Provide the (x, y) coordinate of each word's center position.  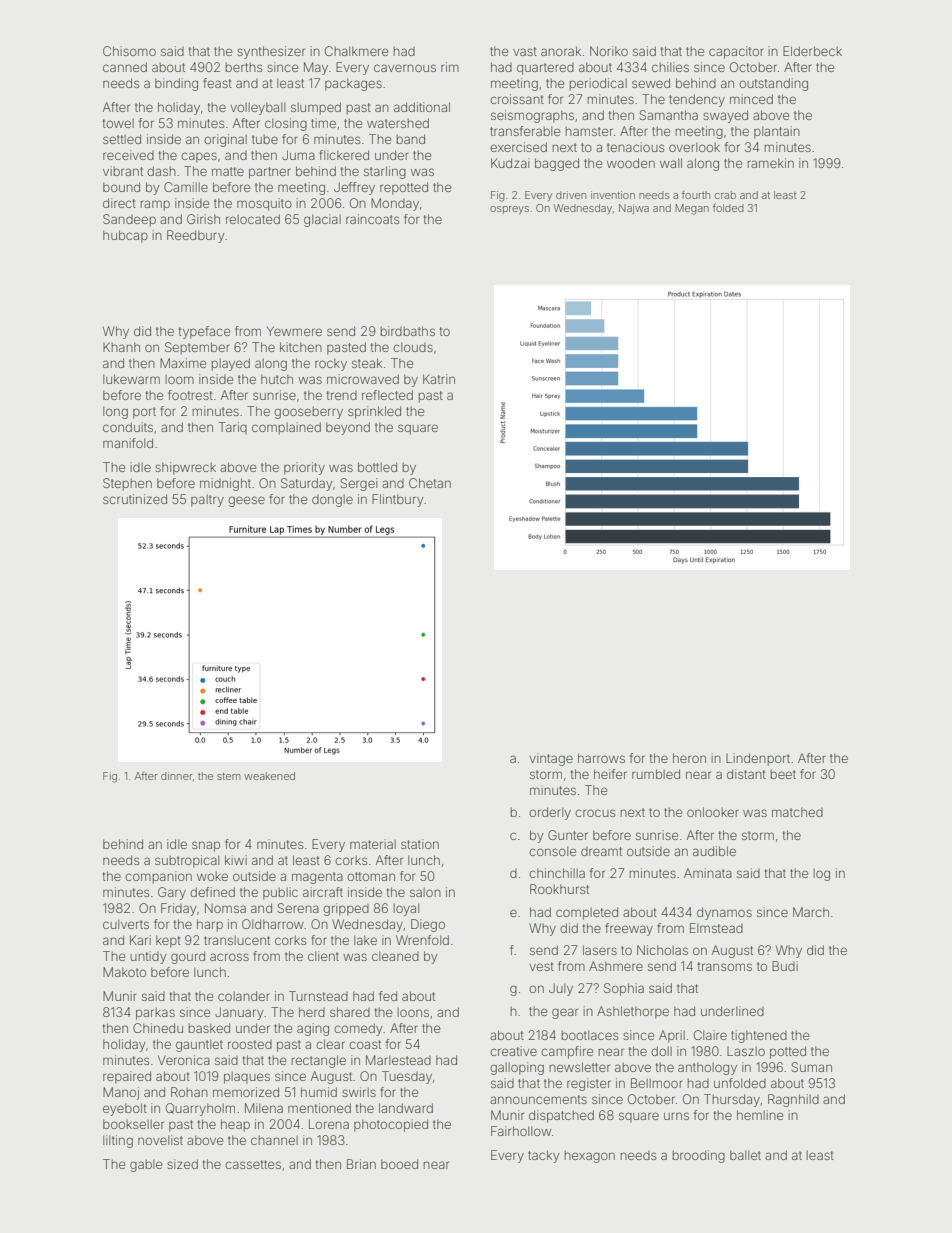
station (420, 844)
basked (209, 1028)
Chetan (430, 483)
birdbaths (407, 331)
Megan (692, 209)
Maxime (183, 363)
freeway (629, 929)
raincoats (372, 219)
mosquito (264, 204)
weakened (269, 776)
